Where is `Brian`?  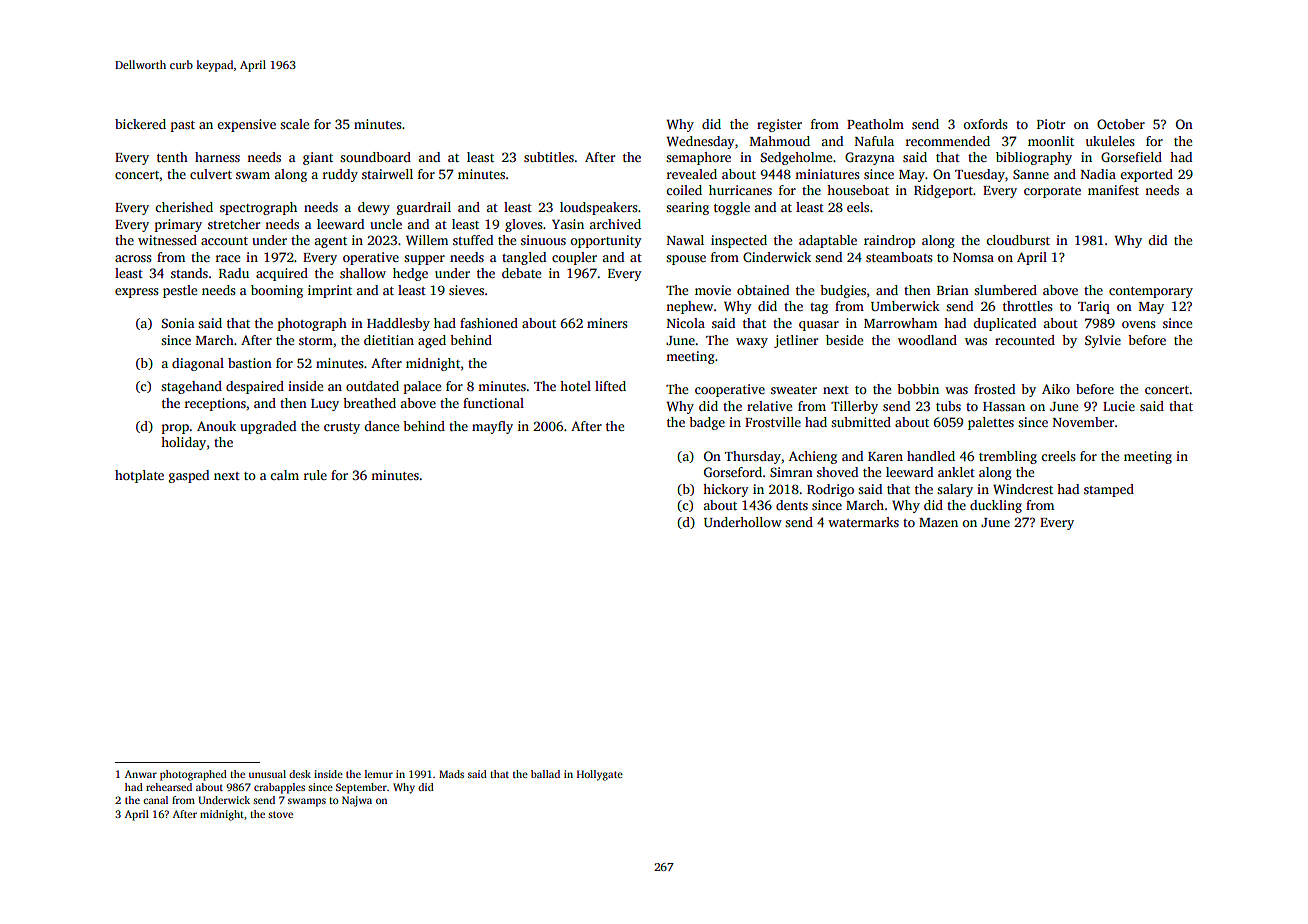 Brian is located at coordinates (953, 290).
